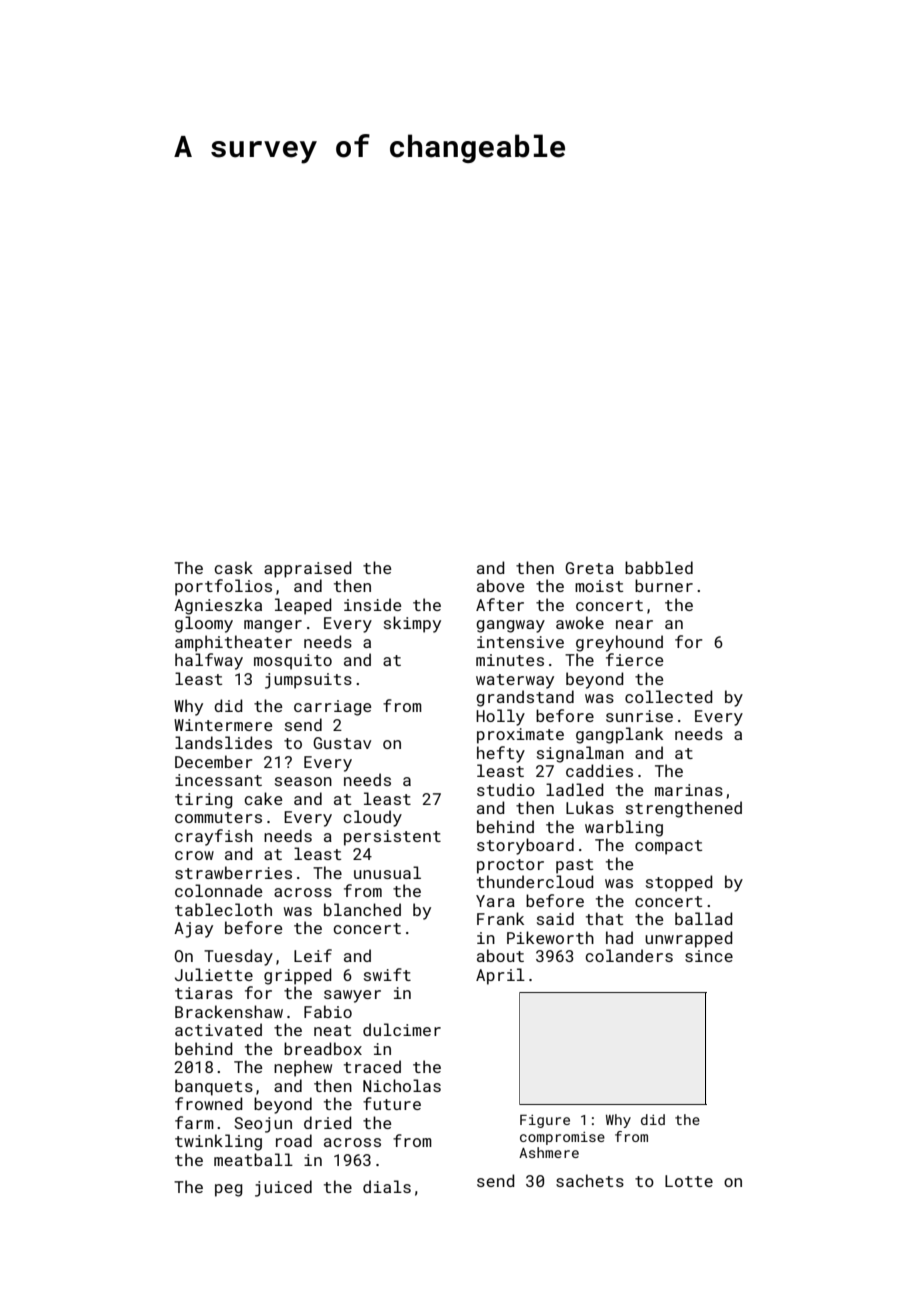  Describe the element at coordinates (659, 567) in the document. I see `babbled` at that location.
